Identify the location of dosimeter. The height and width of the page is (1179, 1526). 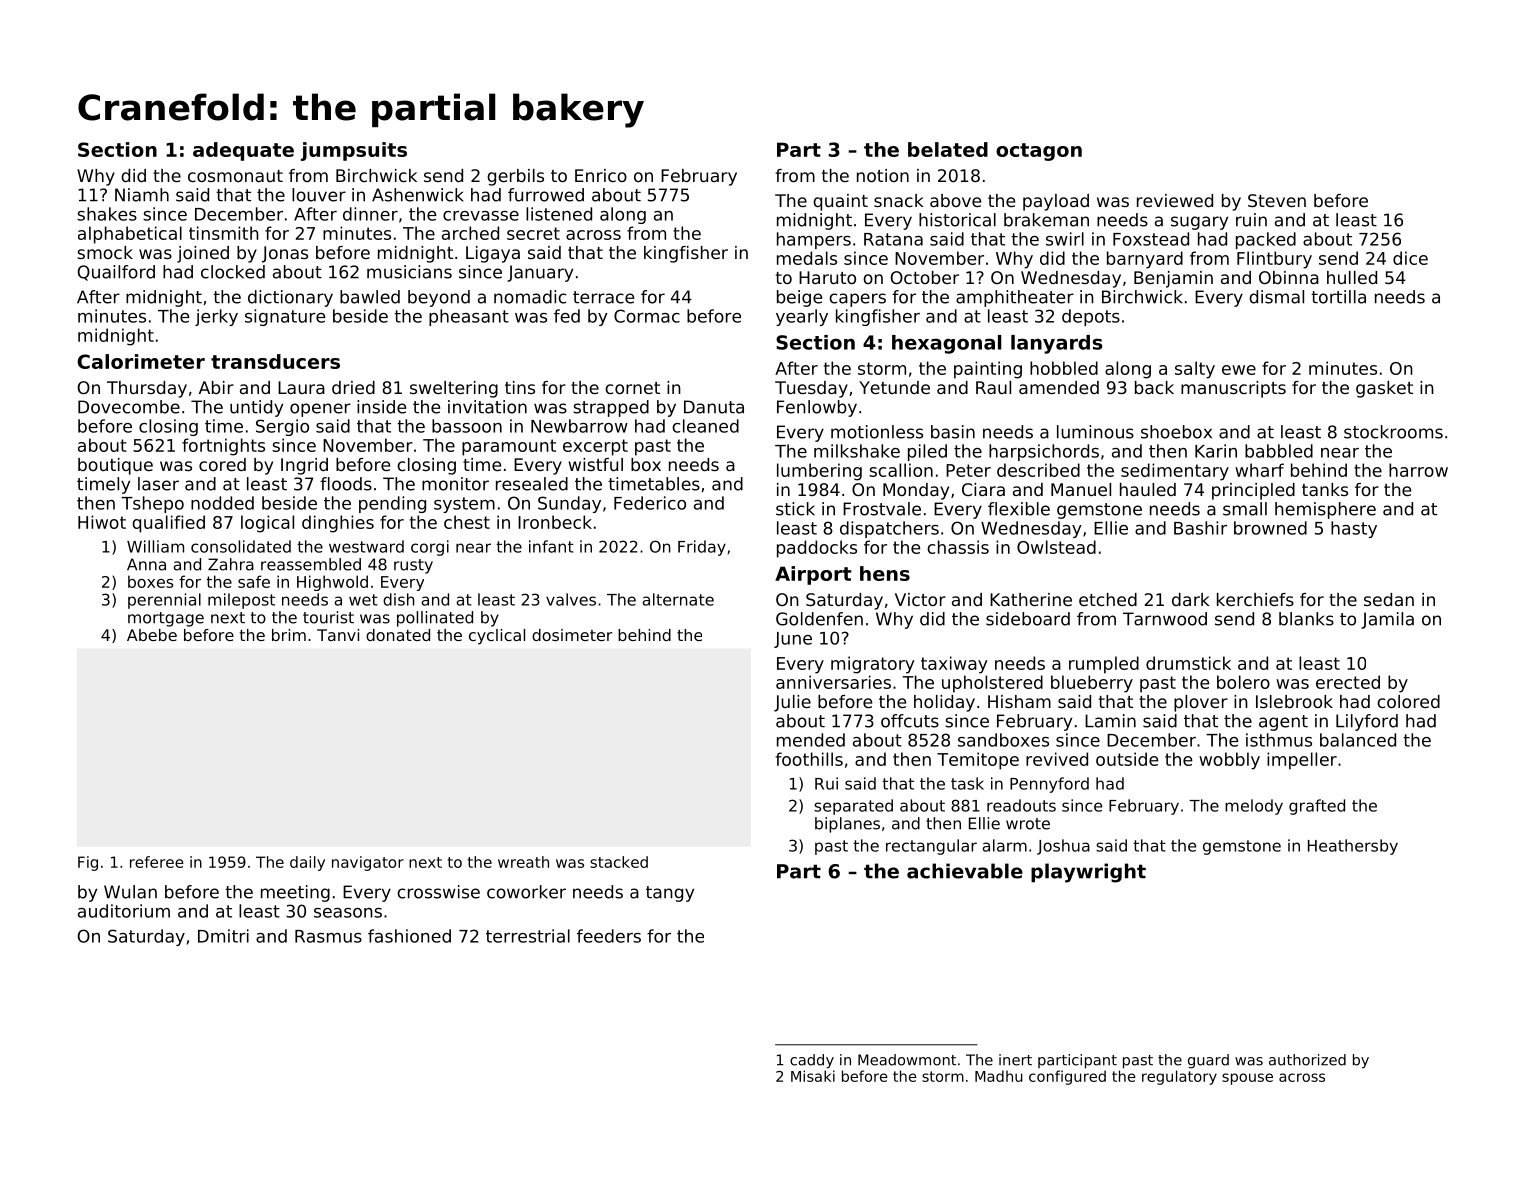
(572, 635).
